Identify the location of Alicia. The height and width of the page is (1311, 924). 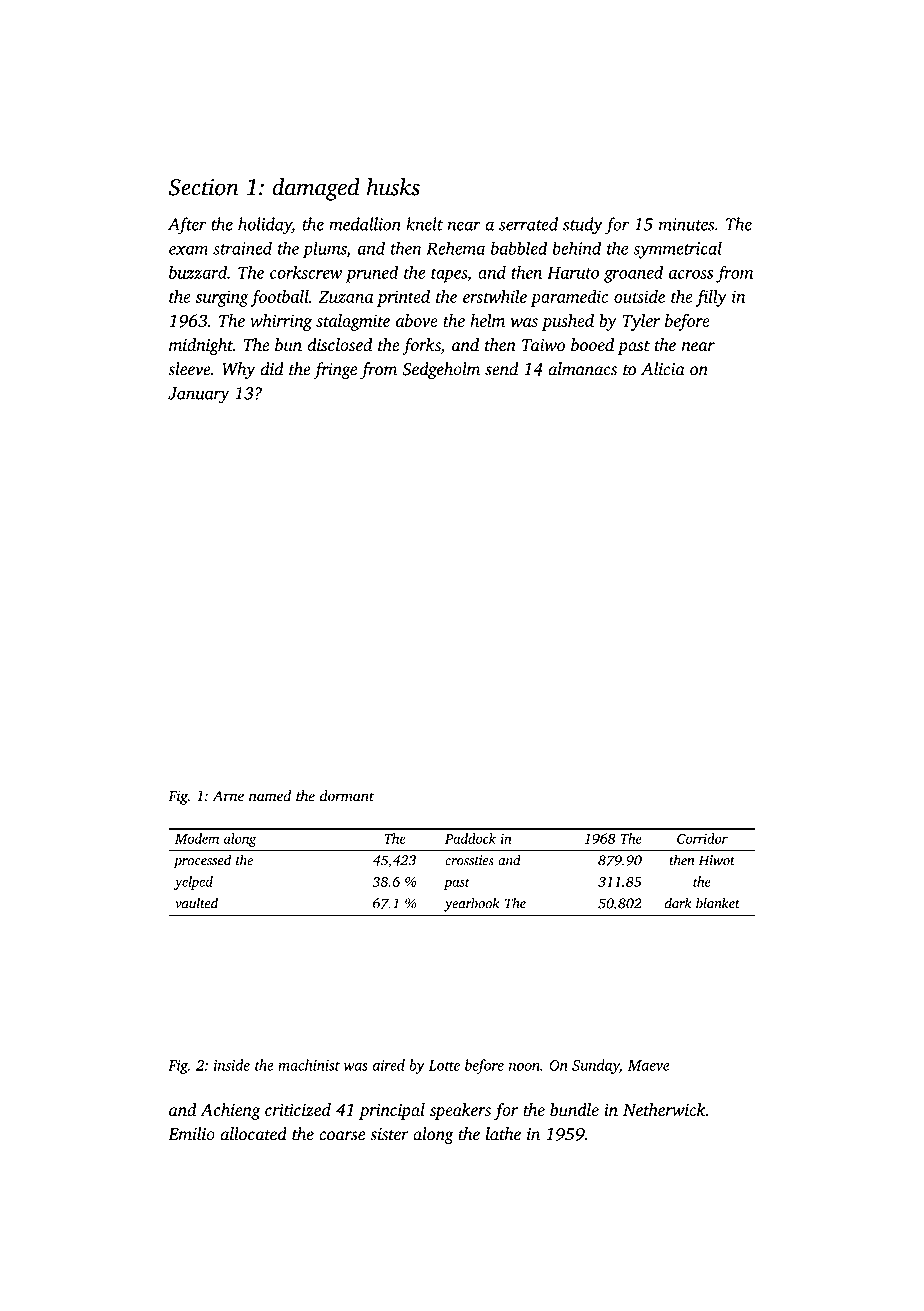
(663, 369).
